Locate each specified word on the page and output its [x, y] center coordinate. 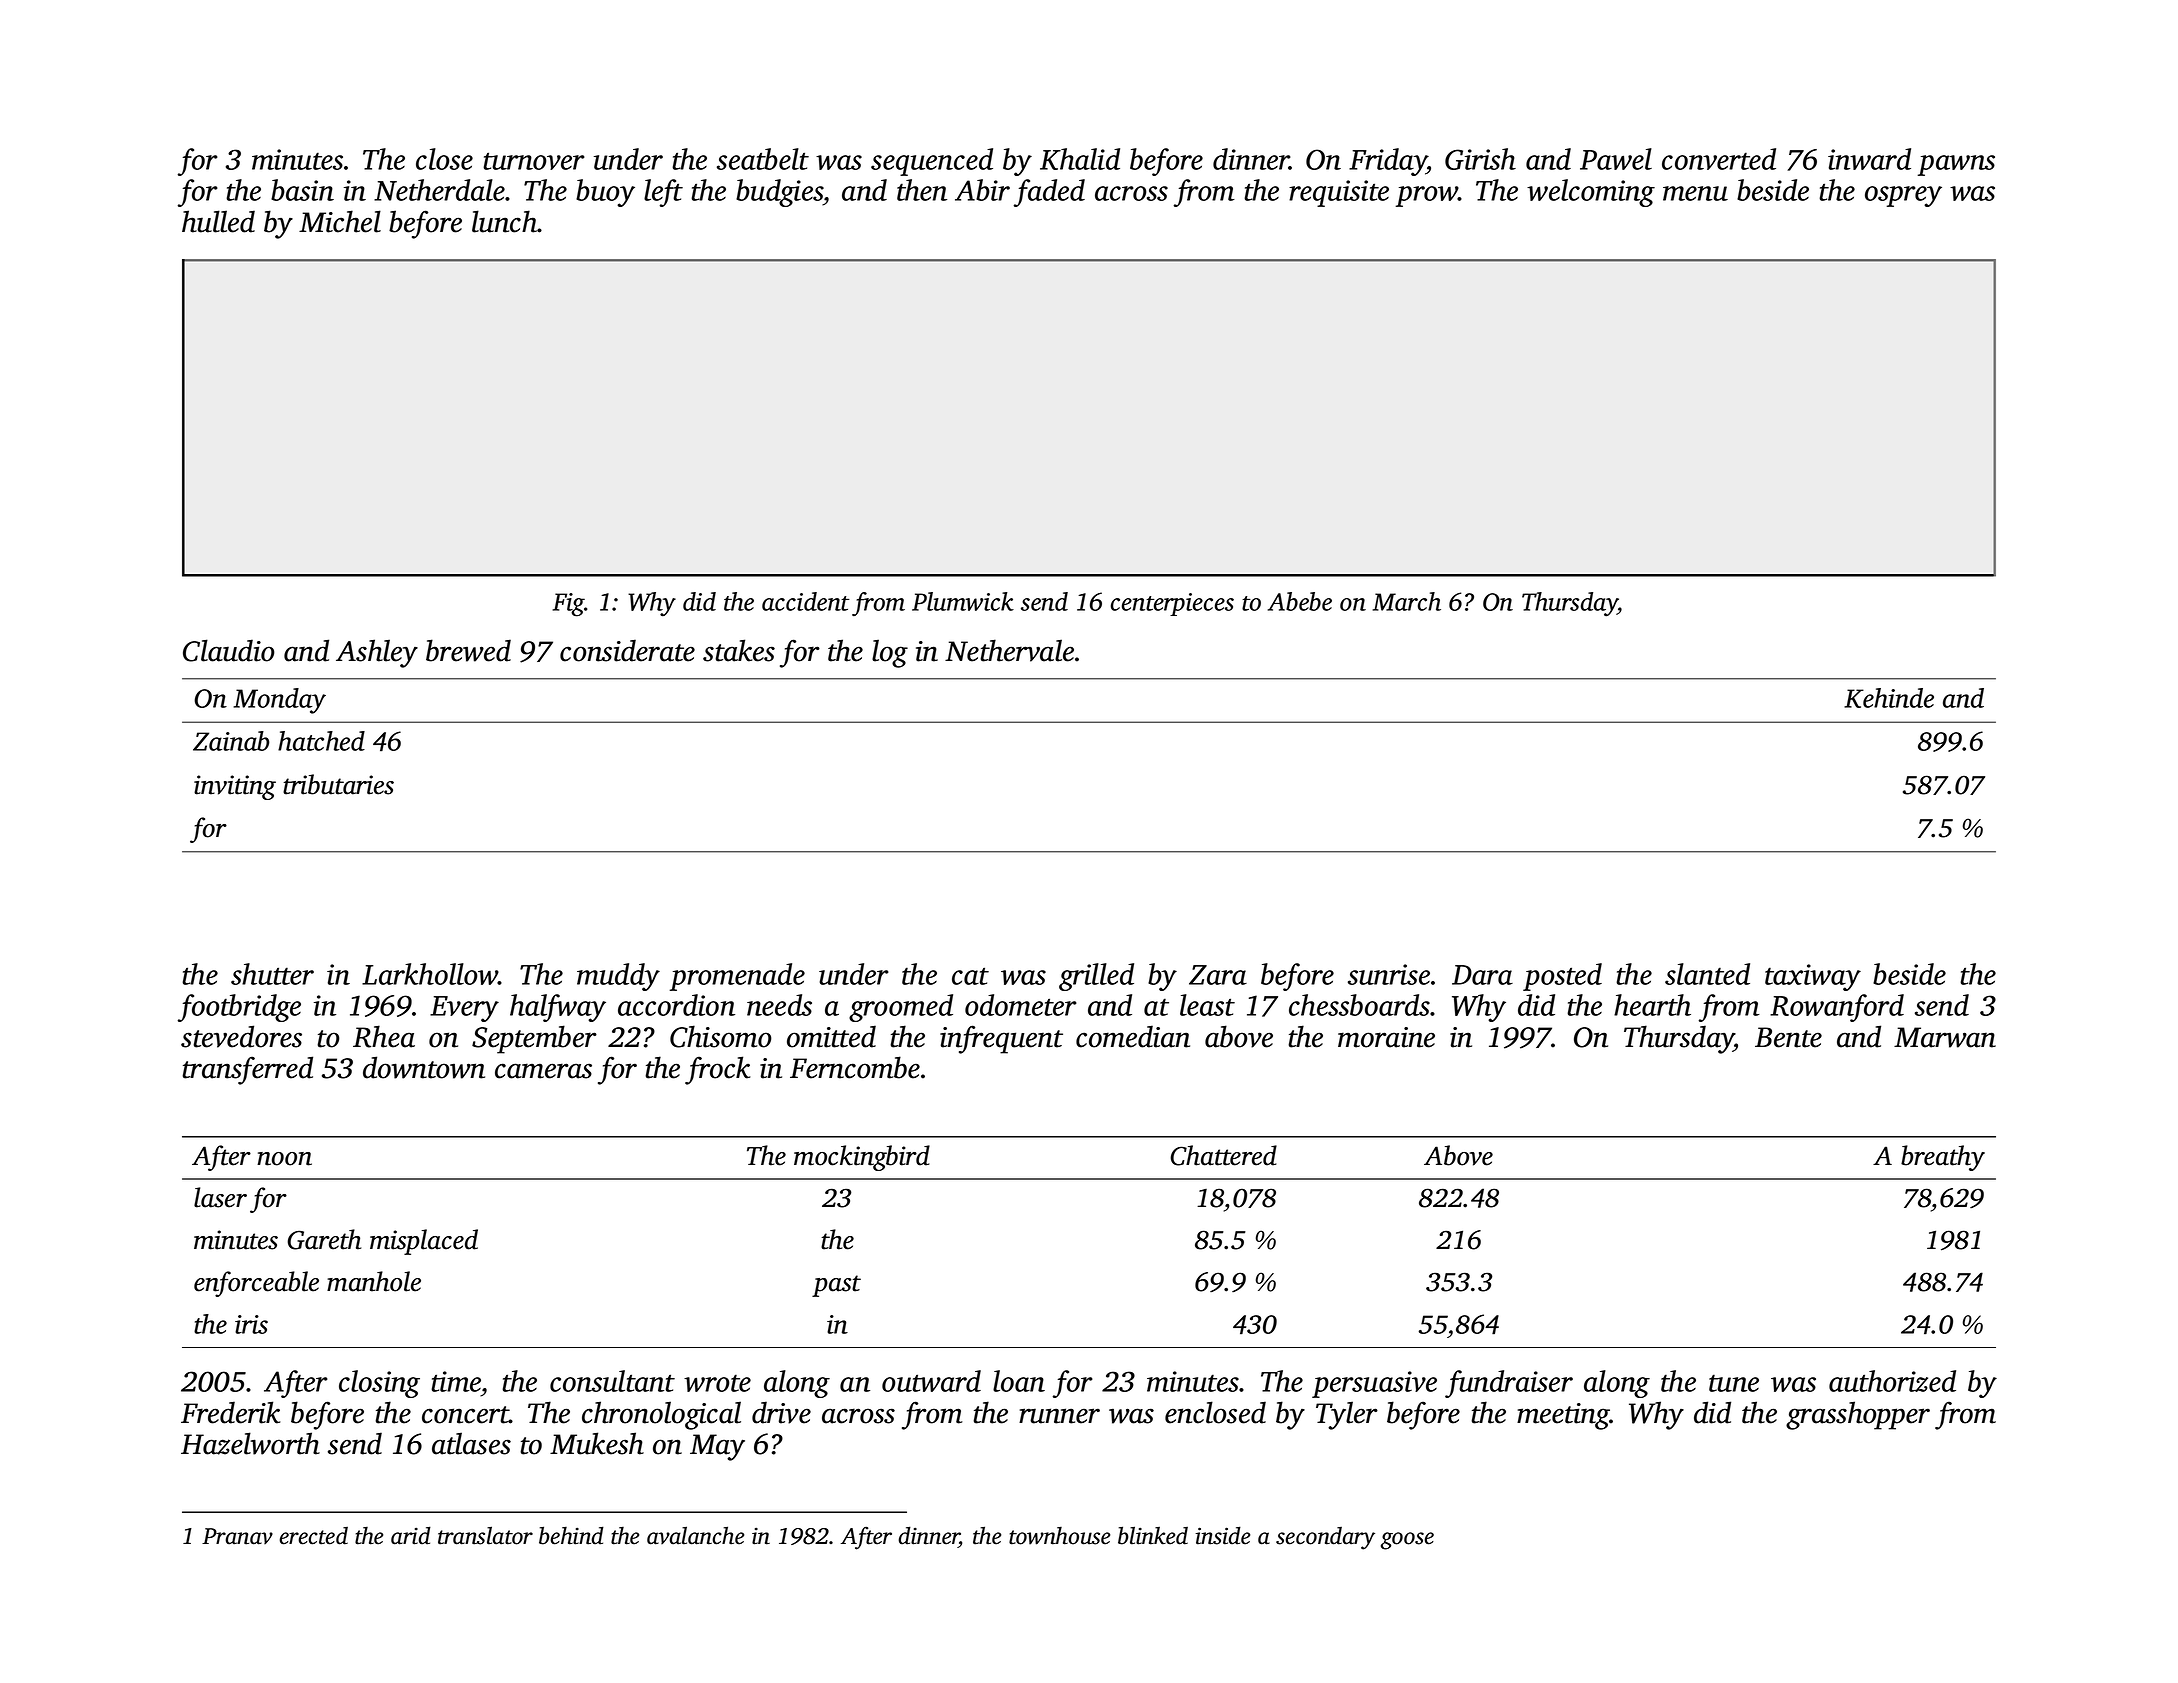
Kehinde [1889, 698]
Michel [340, 221]
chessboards [1359, 1005]
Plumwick [963, 601]
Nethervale [1009, 650]
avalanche [695, 1535]
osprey [1903, 196]
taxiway [1813, 977]
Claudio [228, 650]
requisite [1339, 193]
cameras [543, 1071]
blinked [1153, 1535]
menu [1695, 193]
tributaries [338, 784]
